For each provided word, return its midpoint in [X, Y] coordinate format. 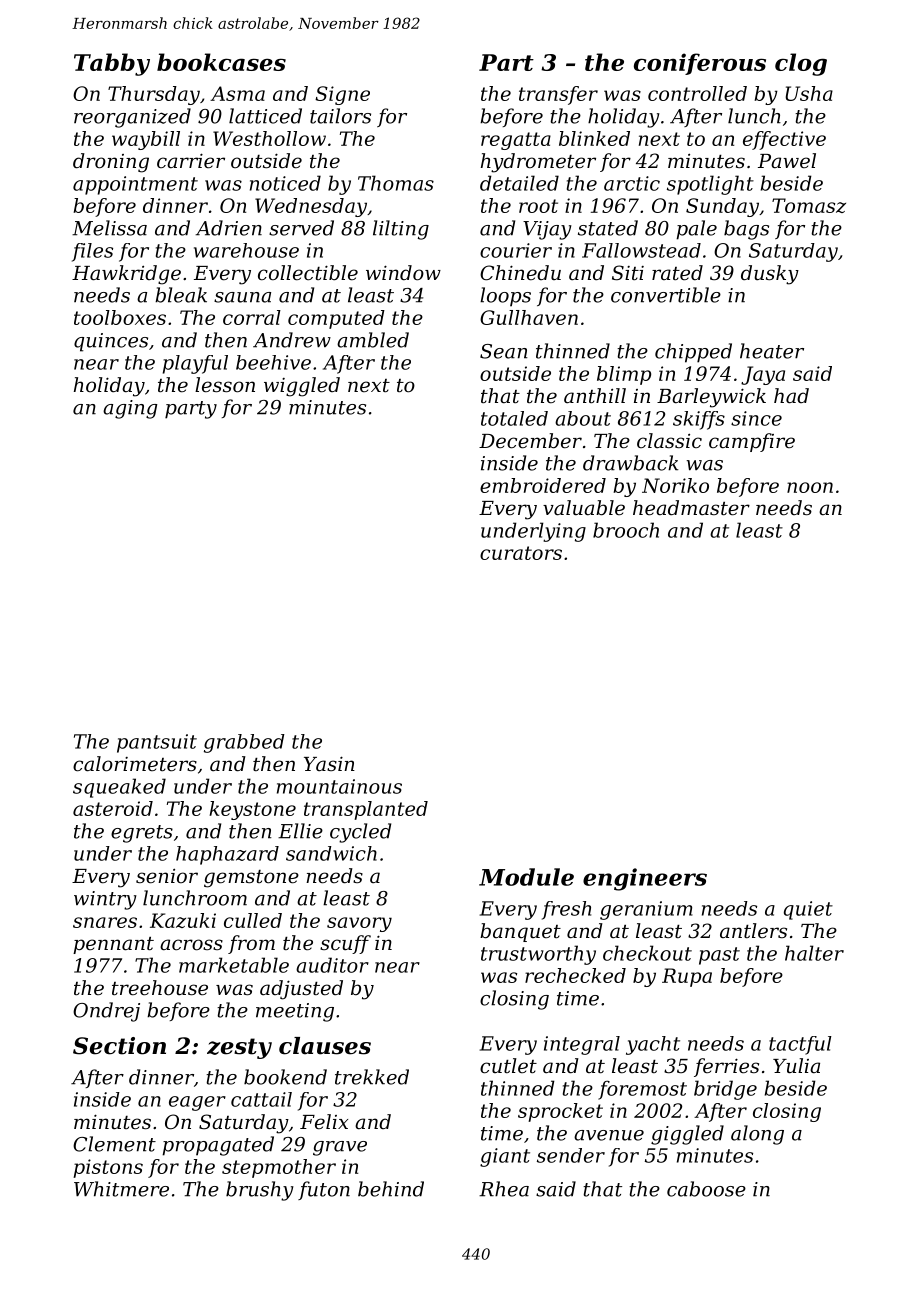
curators [521, 553]
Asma [237, 93]
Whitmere [121, 1189]
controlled [697, 93]
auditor [332, 965]
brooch [626, 530]
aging [130, 409]
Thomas [396, 183]
